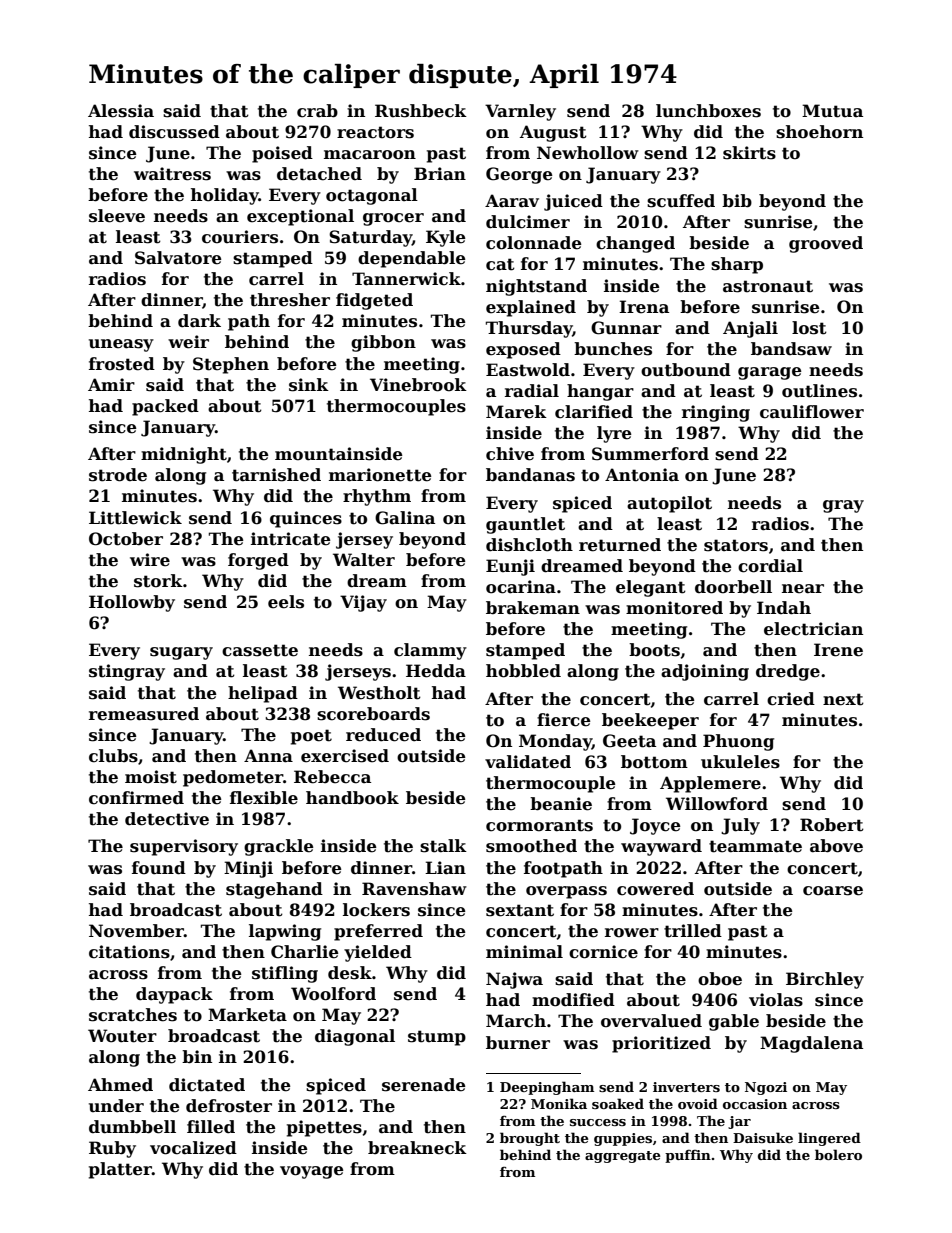 Image resolution: width=952 pixels, height=1233 pixels. What do you see at coordinates (113, 756) in the screenshot?
I see `clubs` at bounding box center [113, 756].
